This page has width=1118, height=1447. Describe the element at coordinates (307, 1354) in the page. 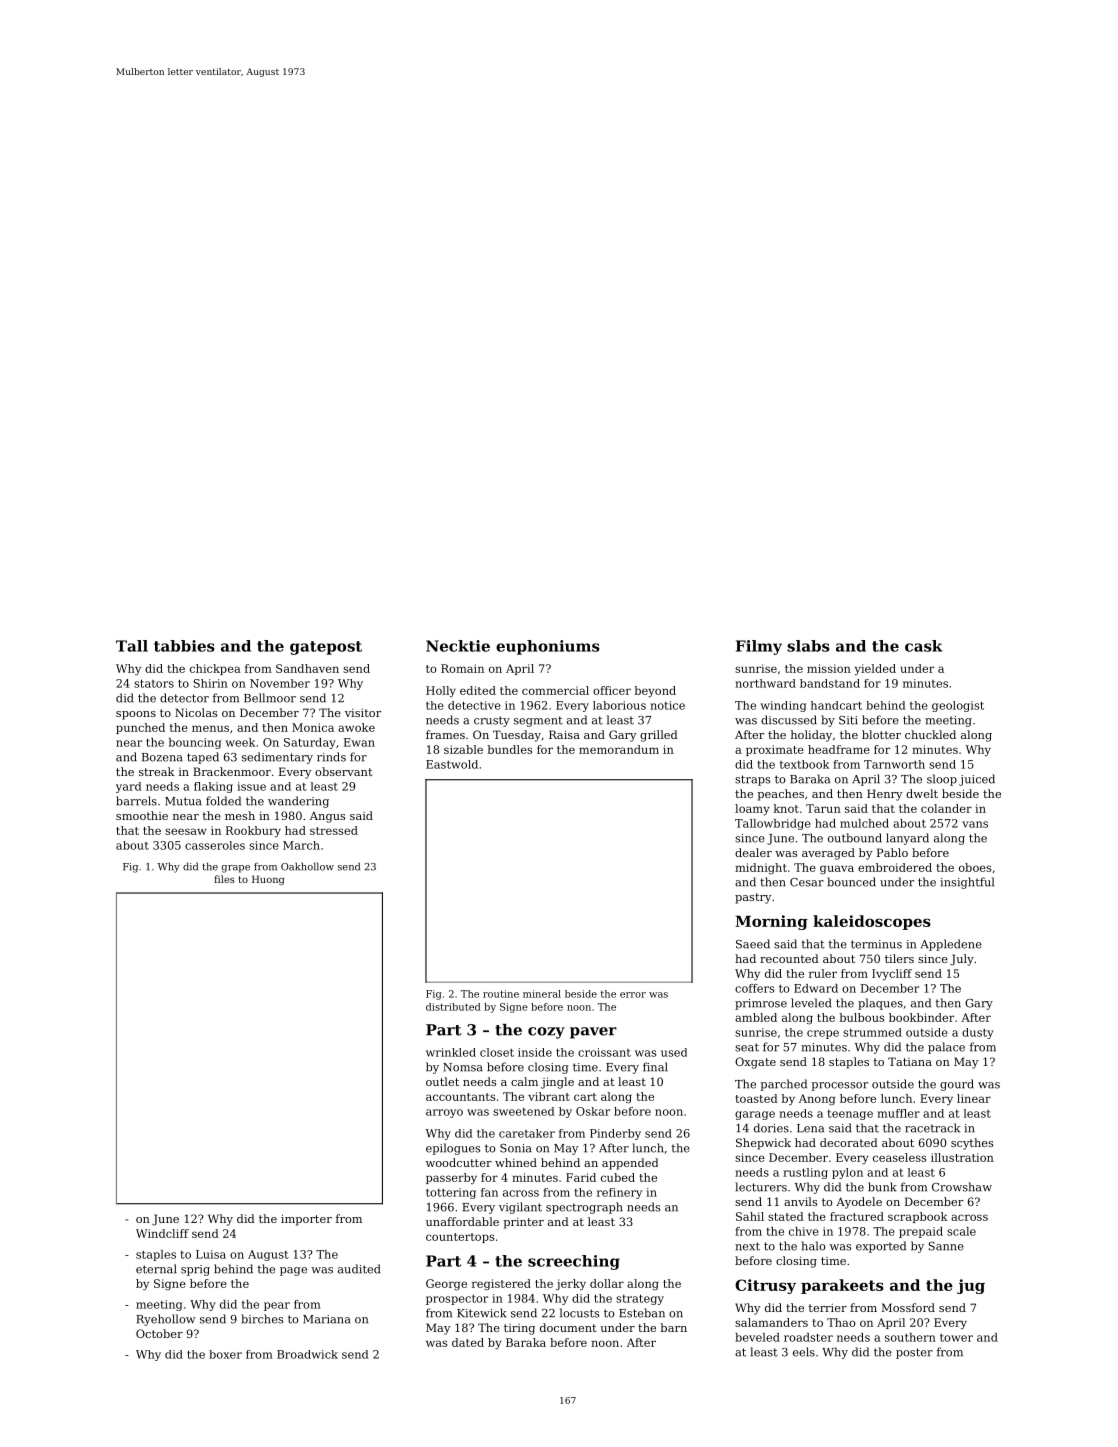

I see `Broadwick` at that location.
